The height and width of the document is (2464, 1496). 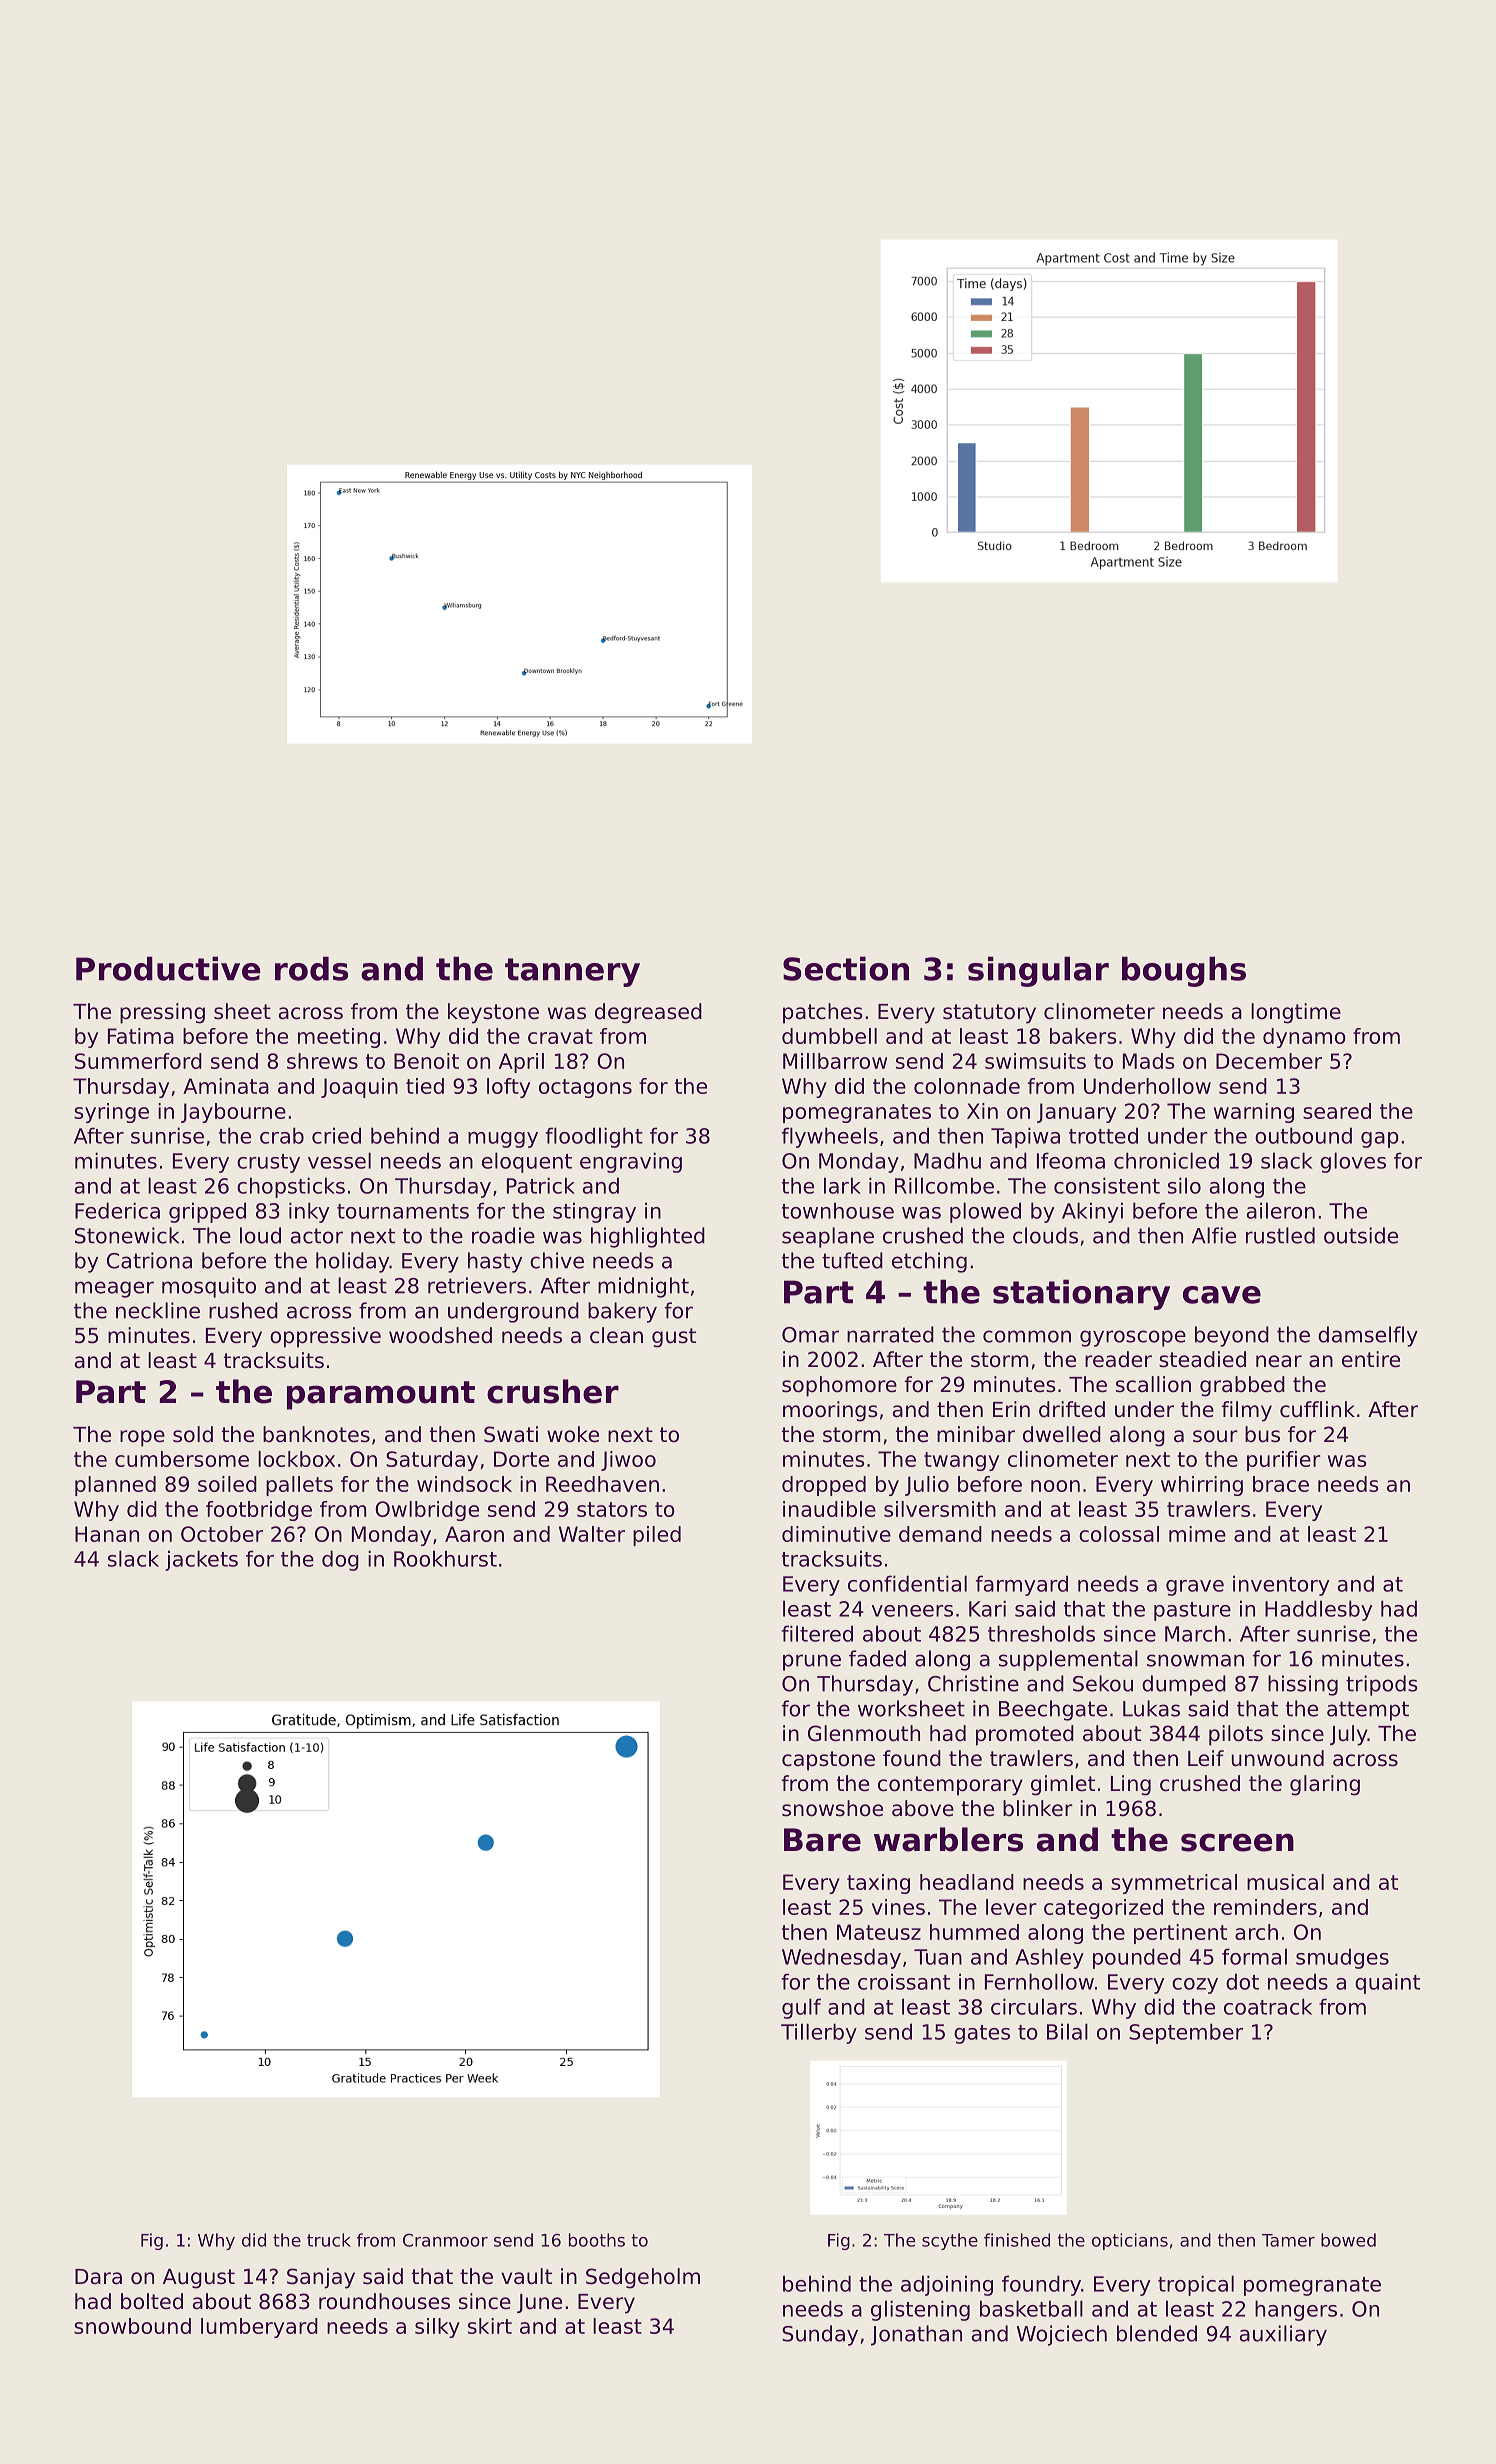 I want to click on planned, so click(x=115, y=1486).
